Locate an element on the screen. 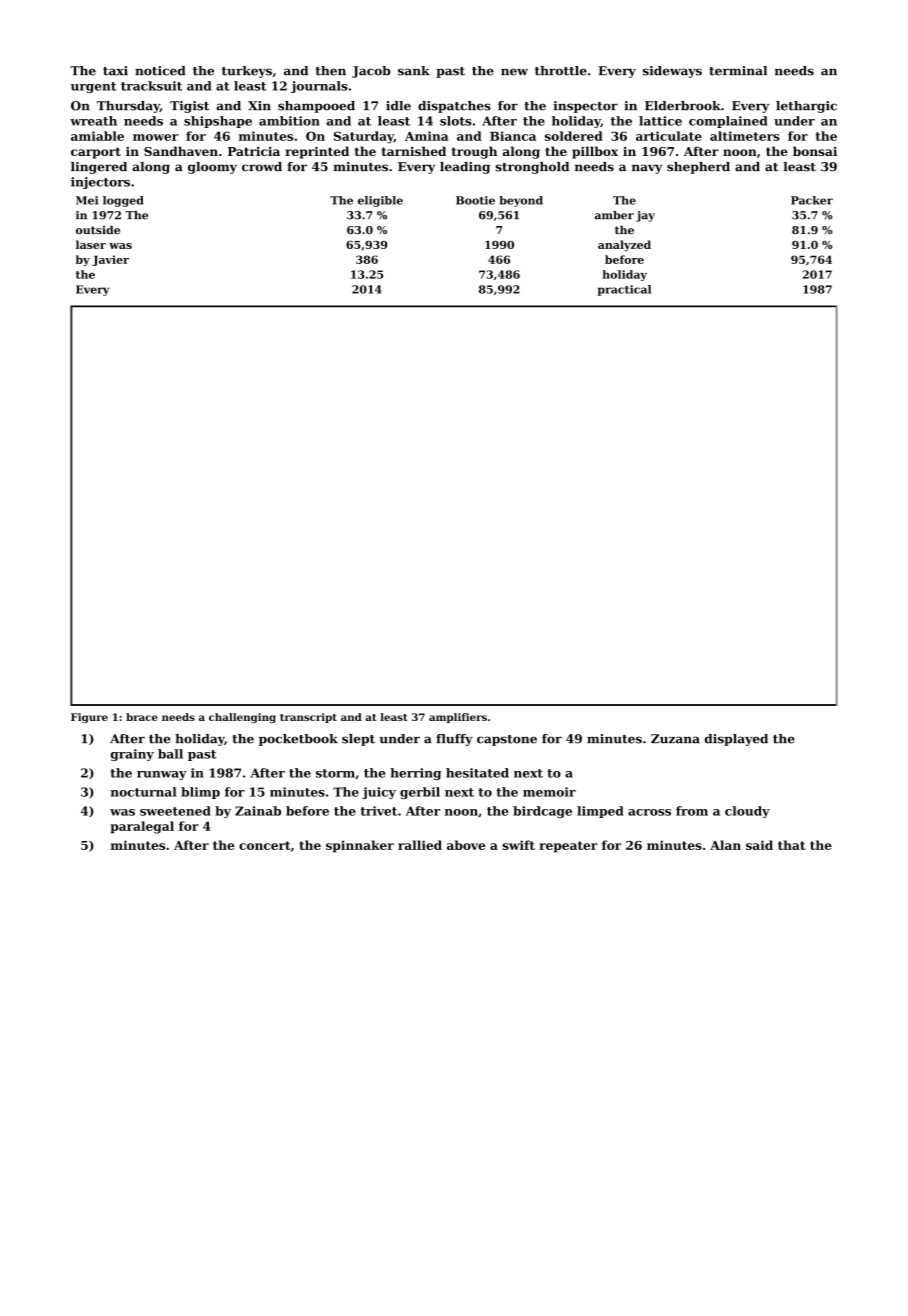 The height and width of the screenshot is (1316, 908). amplifiers is located at coordinates (458, 718).
